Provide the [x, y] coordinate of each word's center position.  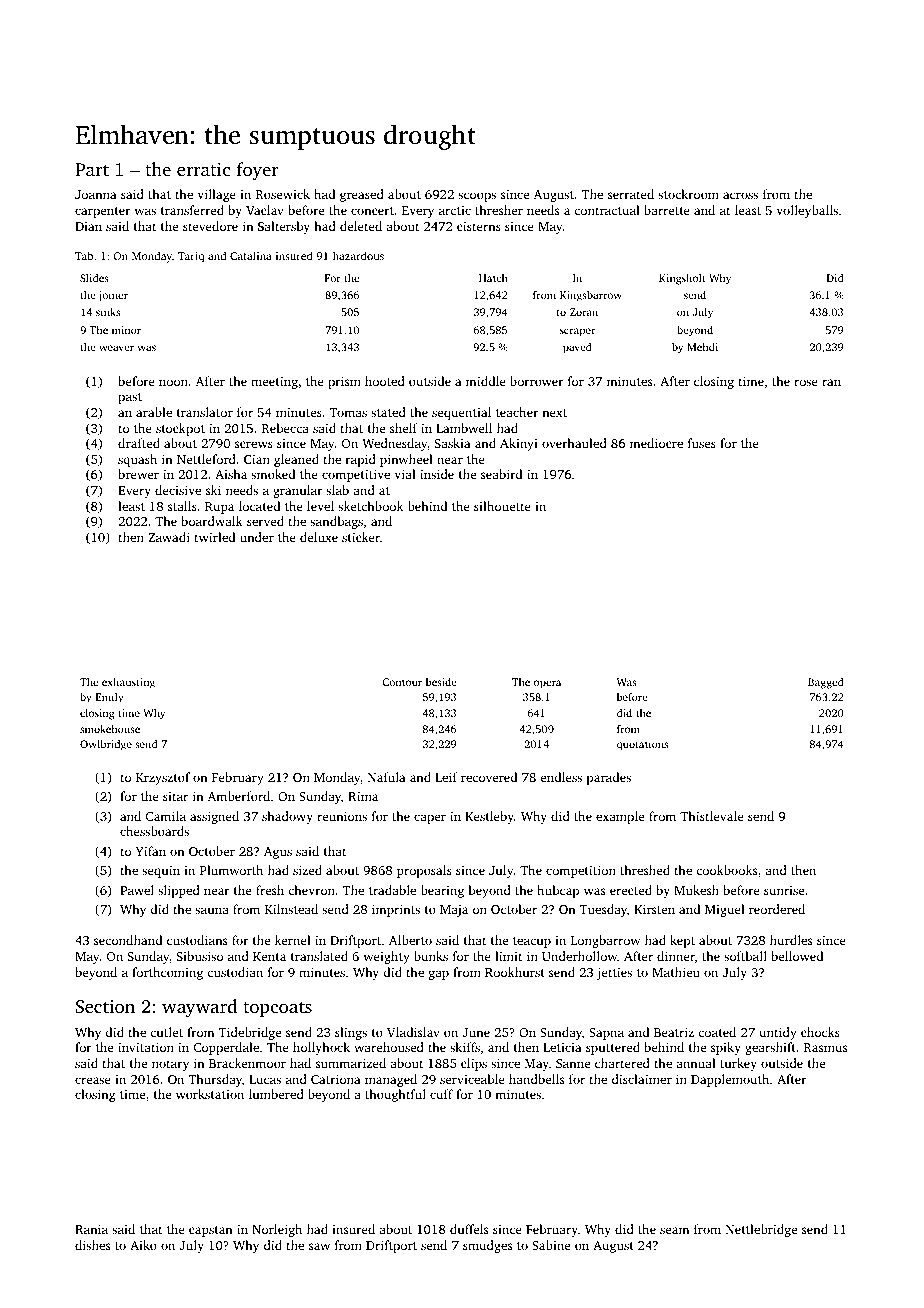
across [740, 195]
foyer [258, 171]
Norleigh [277, 1230]
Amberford [238, 796]
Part [92, 169]
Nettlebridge [761, 1230]
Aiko [143, 1245]
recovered [489, 777]
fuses [702, 443]
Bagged [826, 683]
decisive [178, 490]
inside [437, 474]
